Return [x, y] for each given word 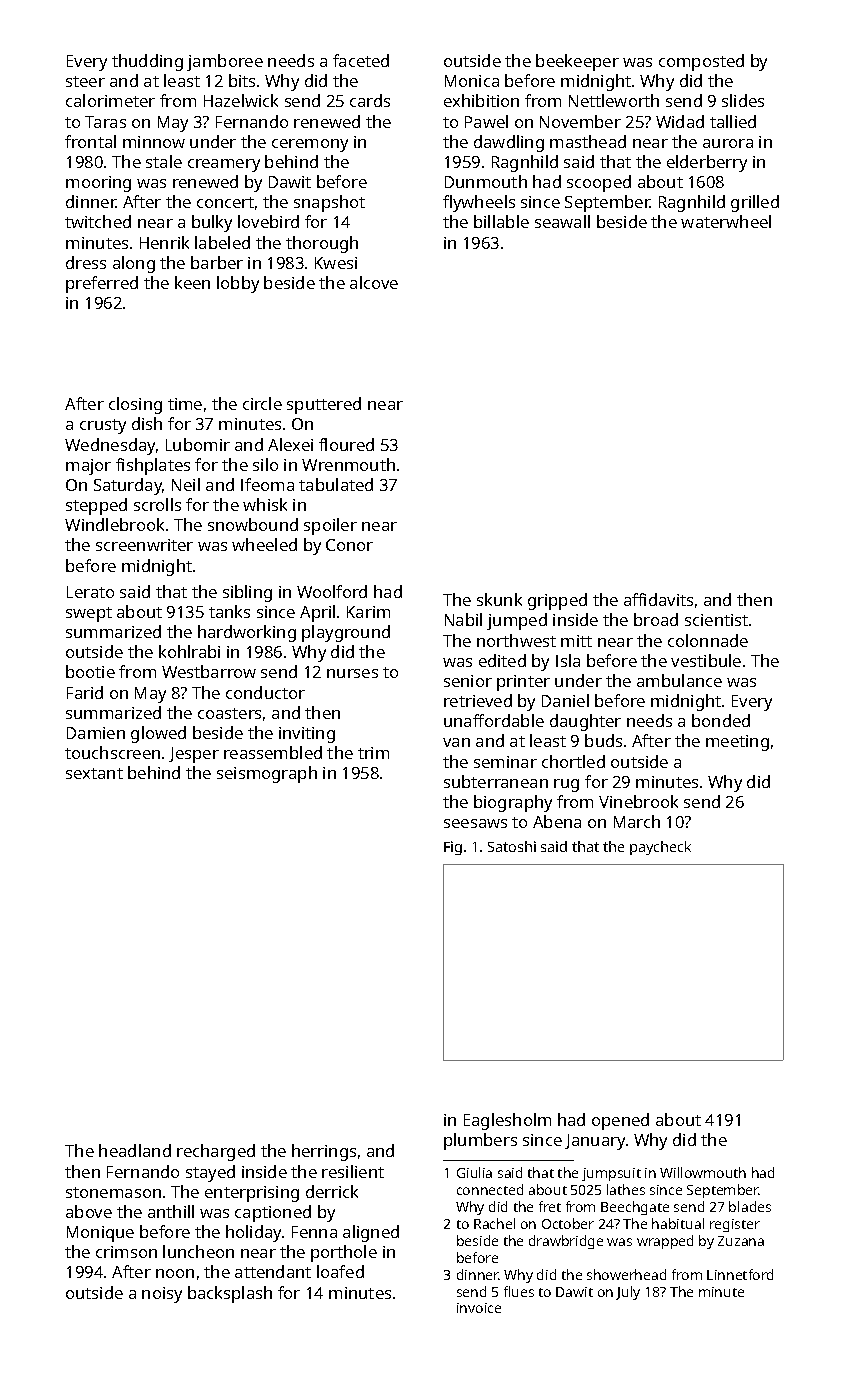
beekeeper [577, 62]
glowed [158, 734]
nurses [352, 673]
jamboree [225, 62]
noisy [162, 1295]
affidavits [658, 599]
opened [620, 1121]
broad [656, 619]
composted [701, 62]
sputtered [324, 405]
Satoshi [512, 846]
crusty [103, 426]
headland [135, 1150]
